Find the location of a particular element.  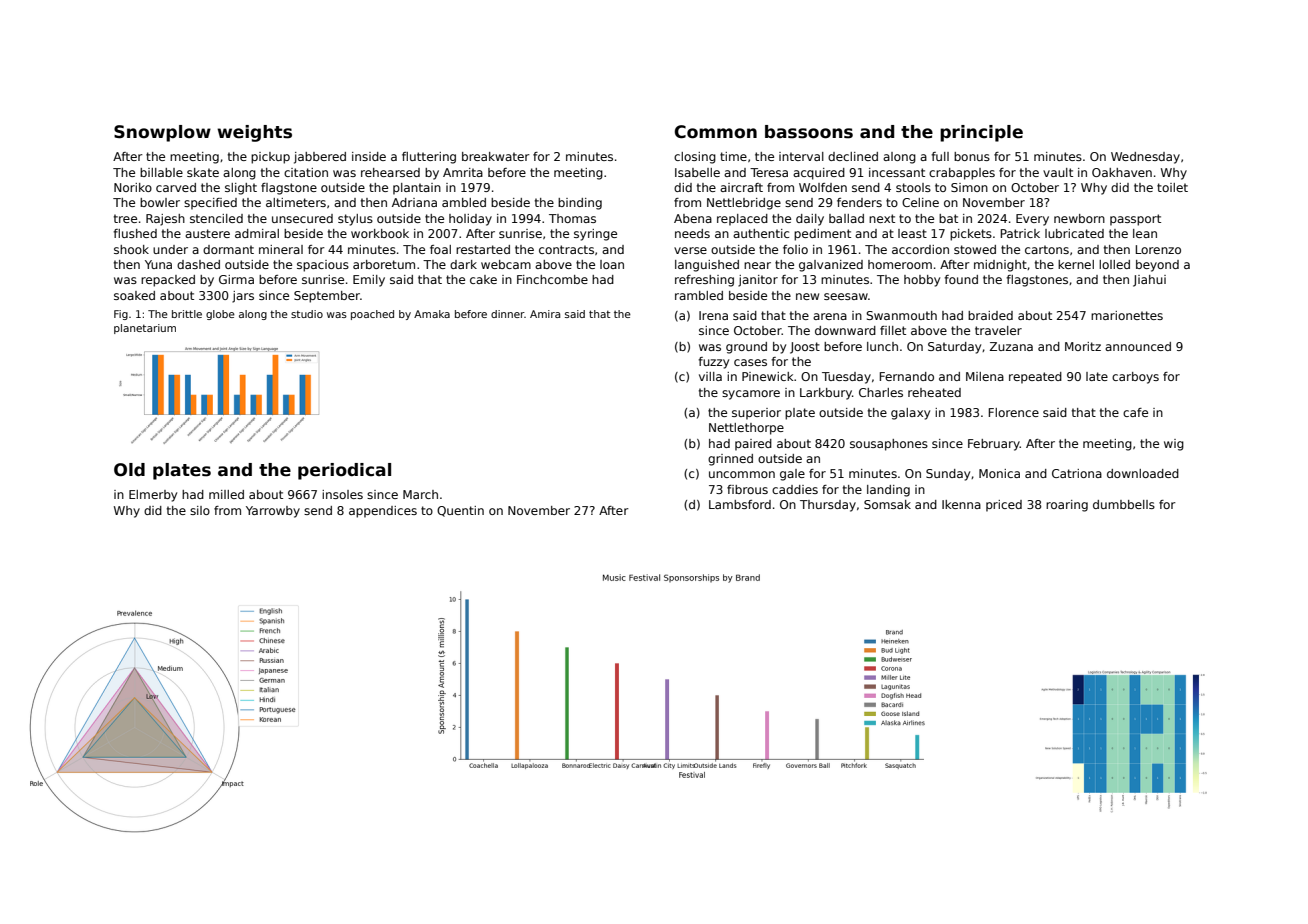

sousaphones is located at coordinates (889, 445).
